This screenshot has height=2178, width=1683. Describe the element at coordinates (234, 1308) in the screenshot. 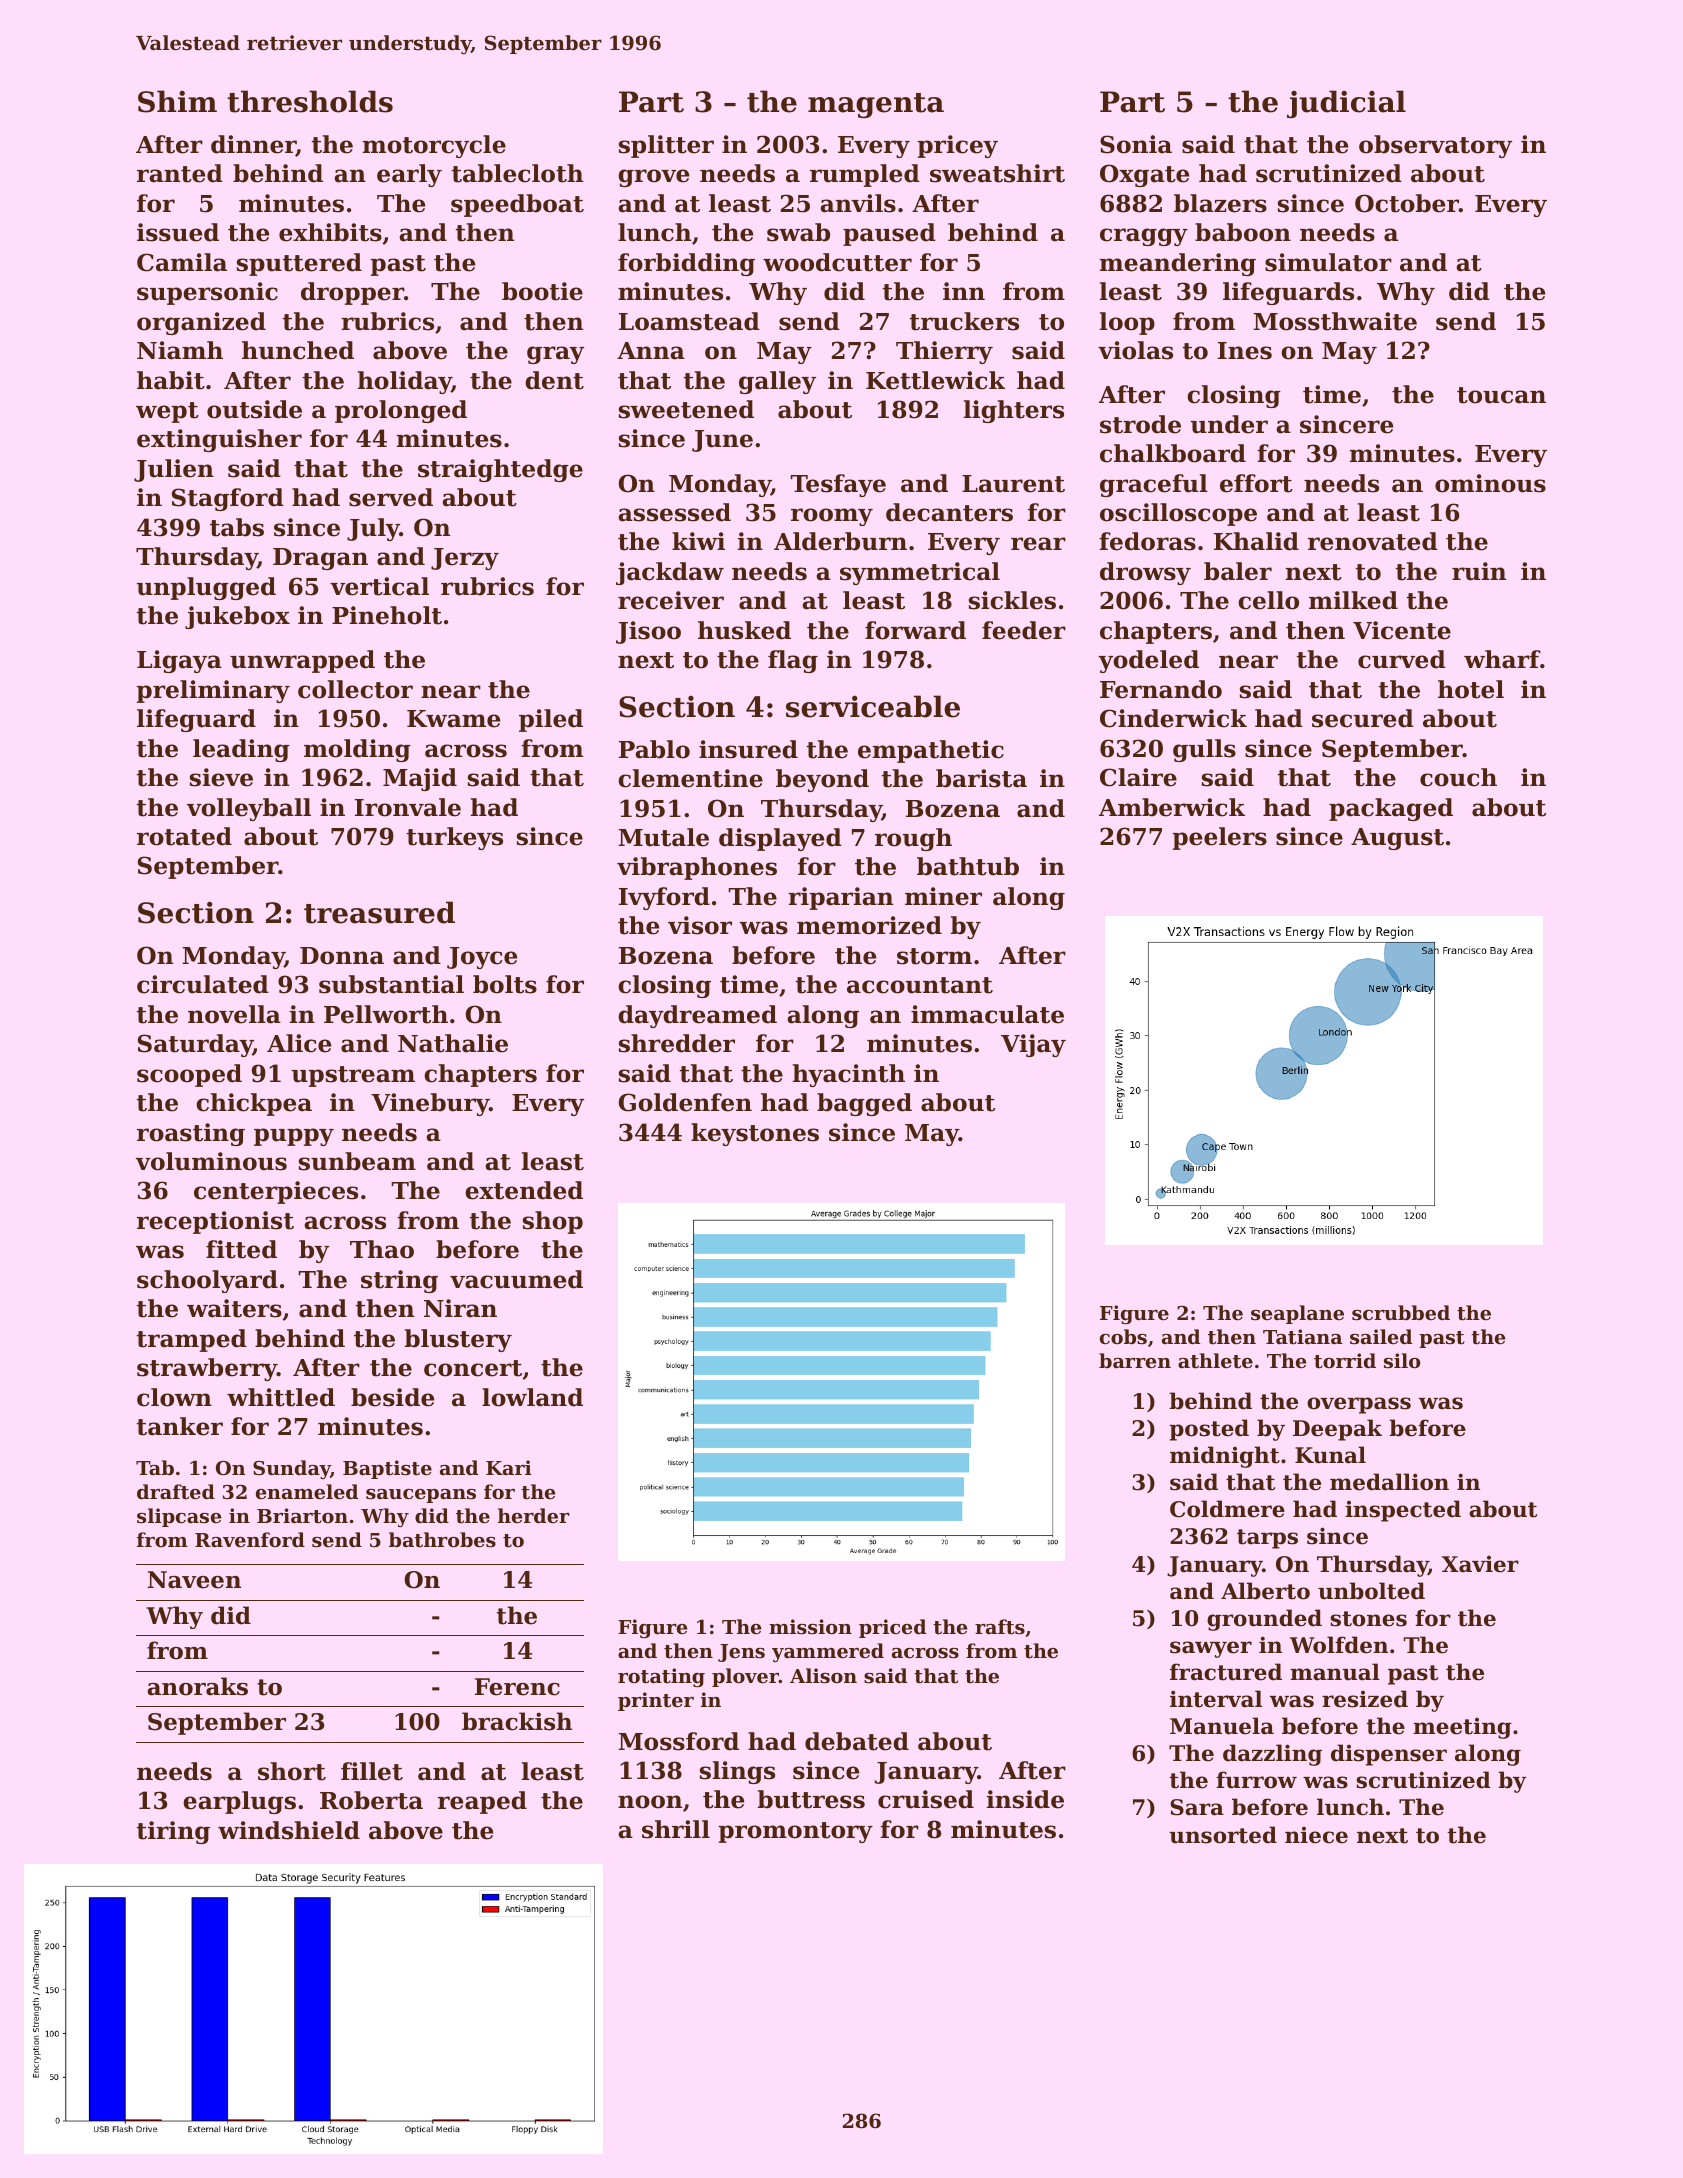

I see `waiters` at that location.
